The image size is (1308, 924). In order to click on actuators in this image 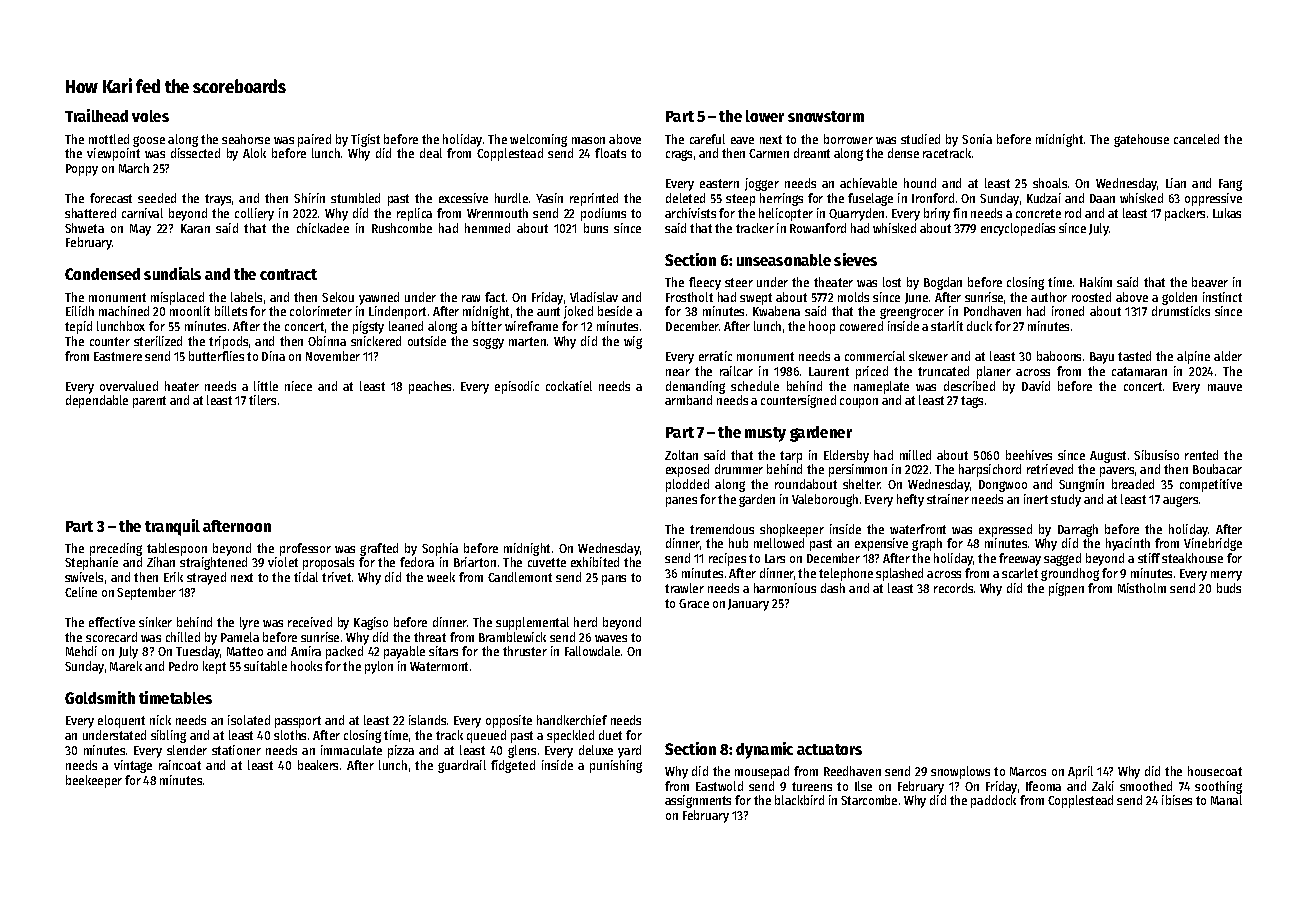, I will do `click(829, 749)`.
